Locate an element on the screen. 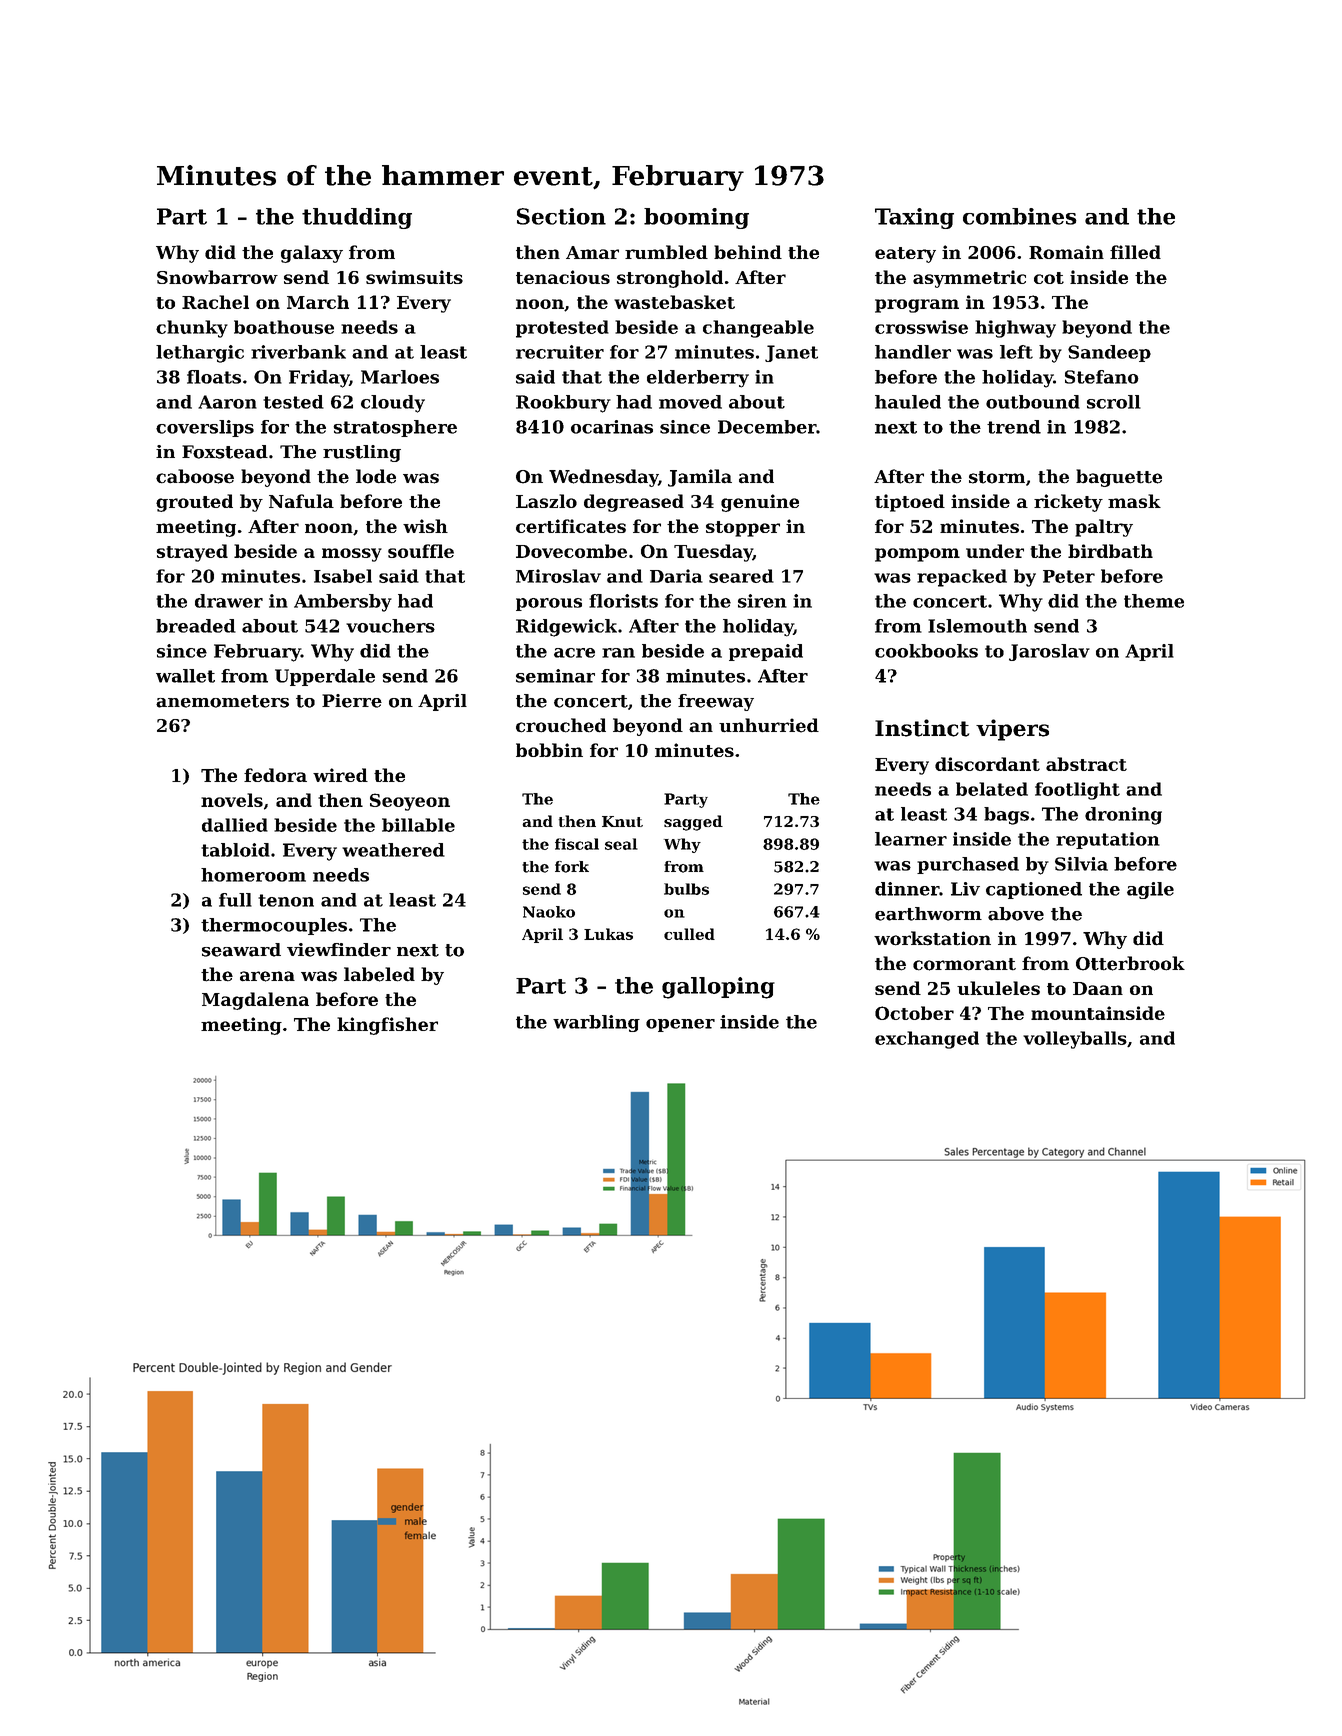 This screenshot has height=1736, width=1342. volleyballs is located at coordinates (1075, 1040).
